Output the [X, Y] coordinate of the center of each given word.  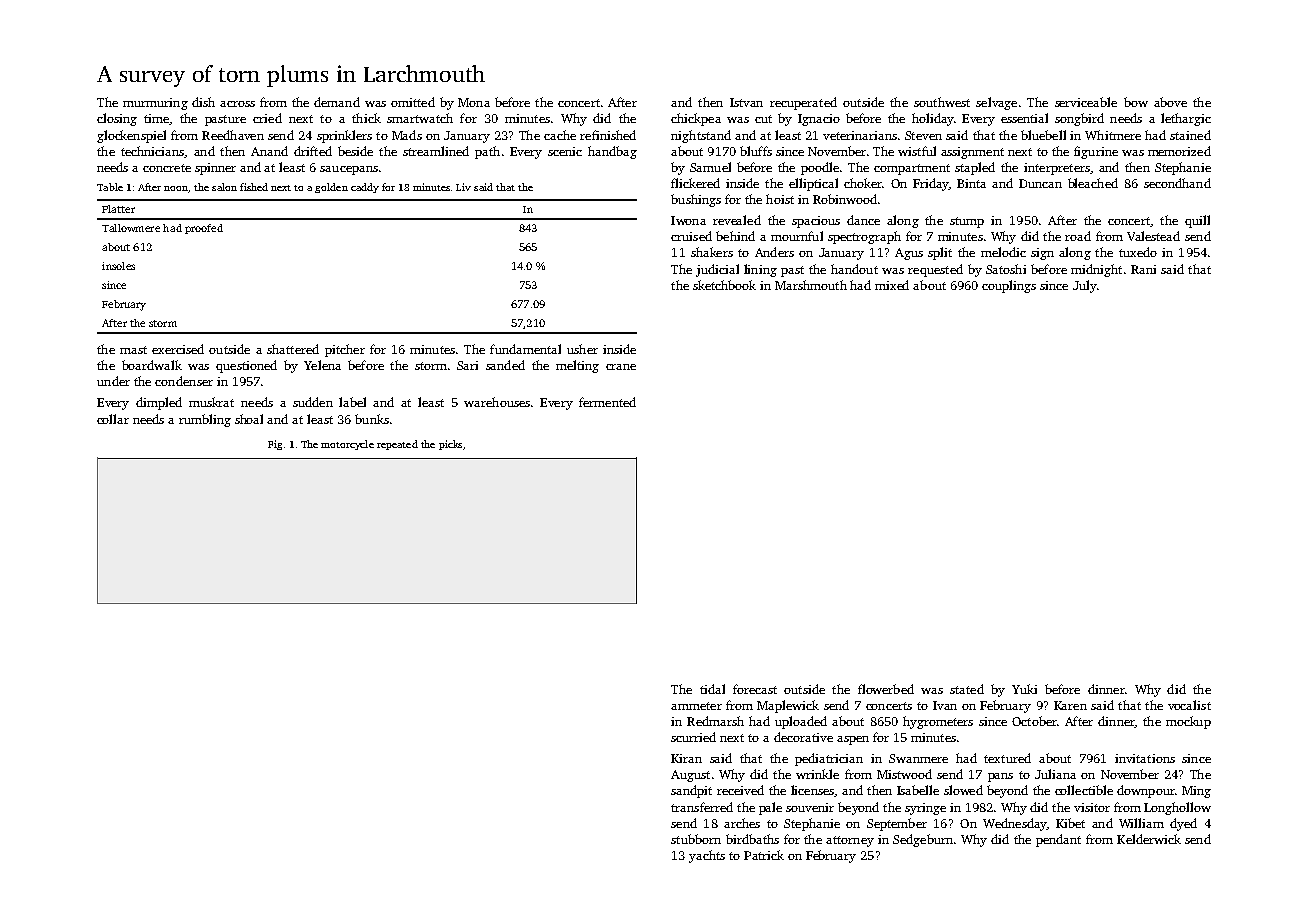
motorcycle [347, 445]
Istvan [746, 102]
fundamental [525, 349]
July [1084, 286]
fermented [607, 402]
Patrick [764, 855]
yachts [707, 856]
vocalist [1189, 705]
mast [133, 350]
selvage [996, 103]
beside [355, 151]
